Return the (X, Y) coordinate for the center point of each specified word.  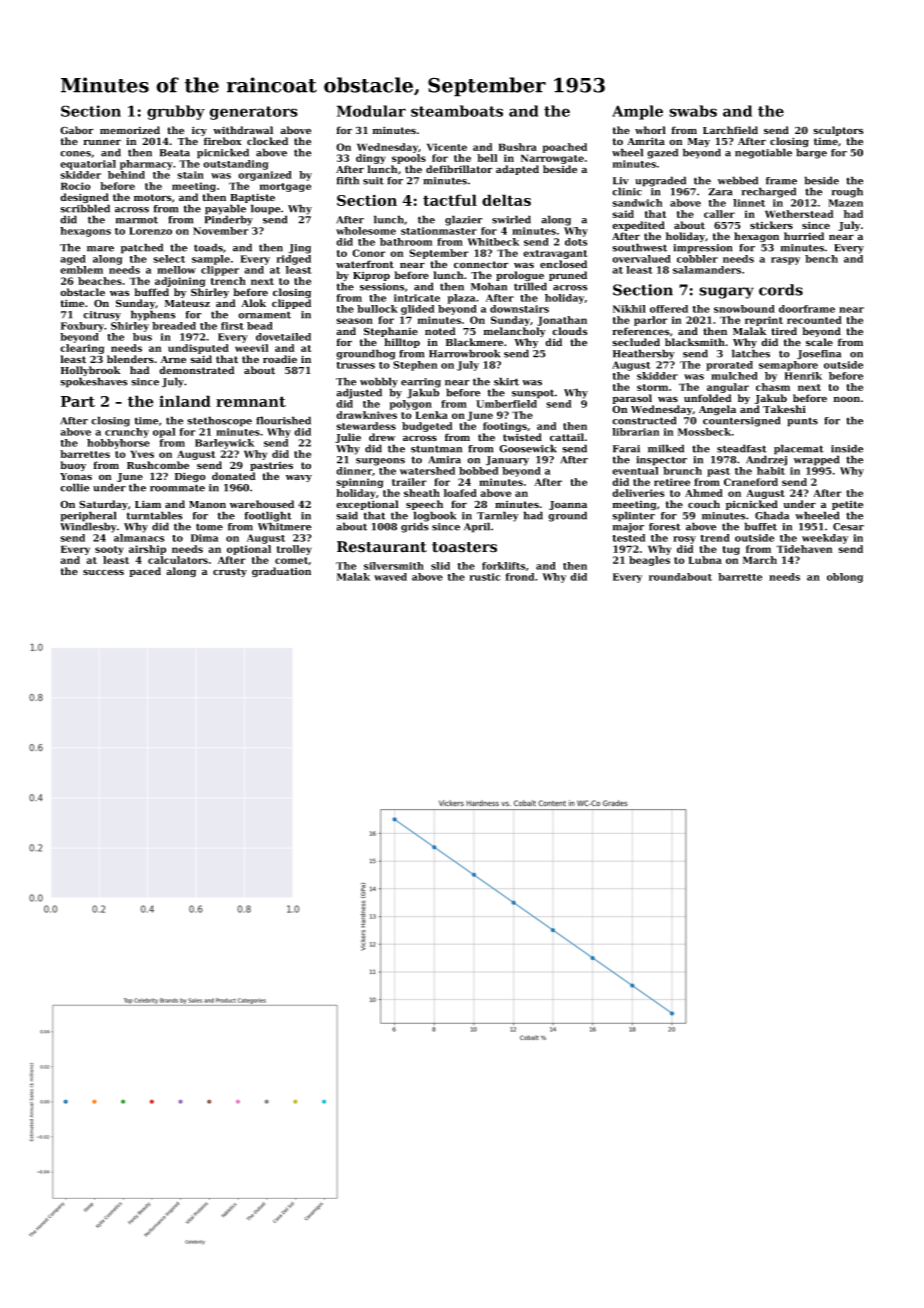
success (103, 572)
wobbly (379, 382)
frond (520, 577)
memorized (130, 130)
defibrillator (459, 169)
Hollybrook (91, 371)
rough (847, 192)
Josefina (819, 355)
